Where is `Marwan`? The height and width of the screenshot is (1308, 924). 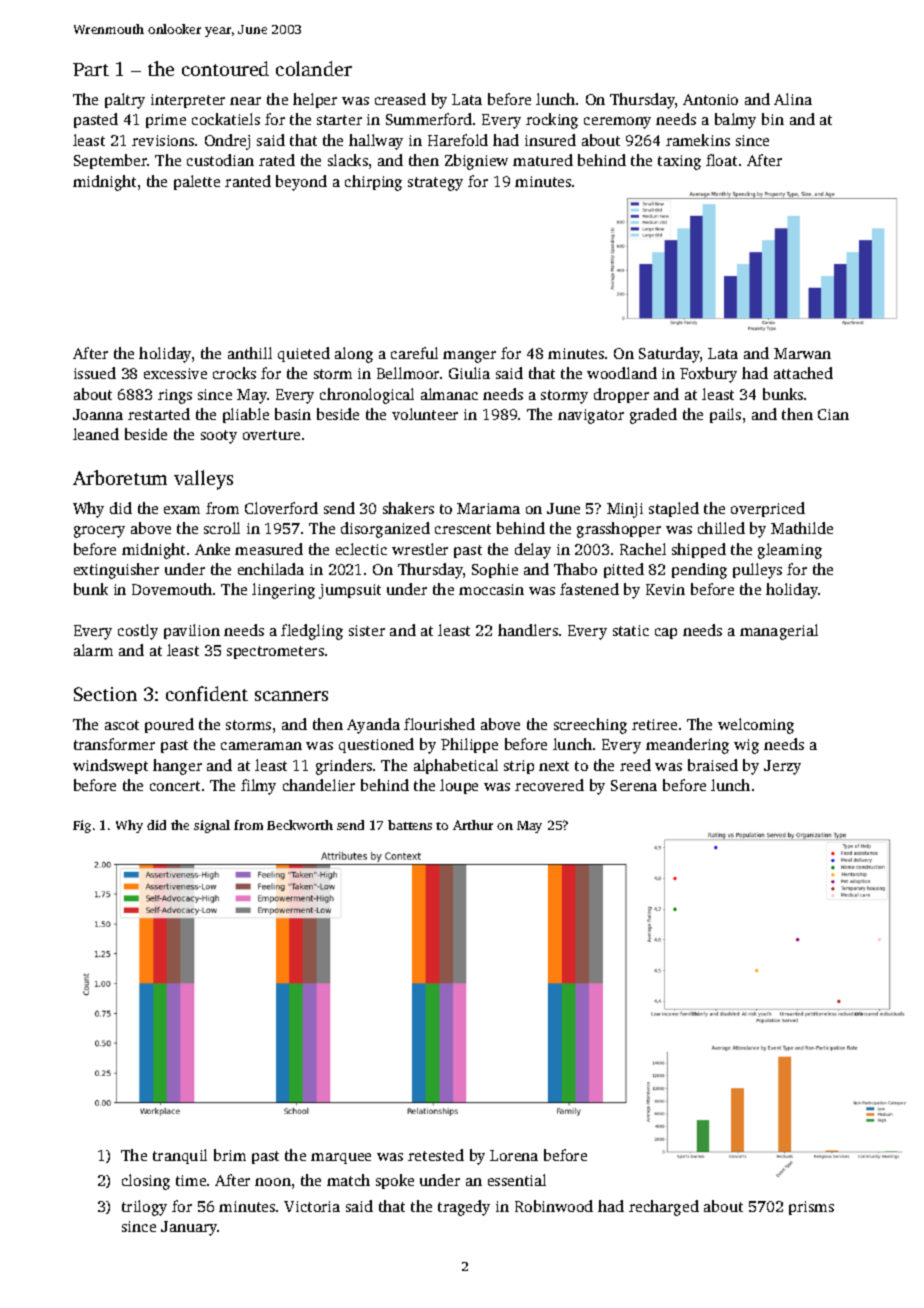
Marwan is located at coordinates (802, 353).
